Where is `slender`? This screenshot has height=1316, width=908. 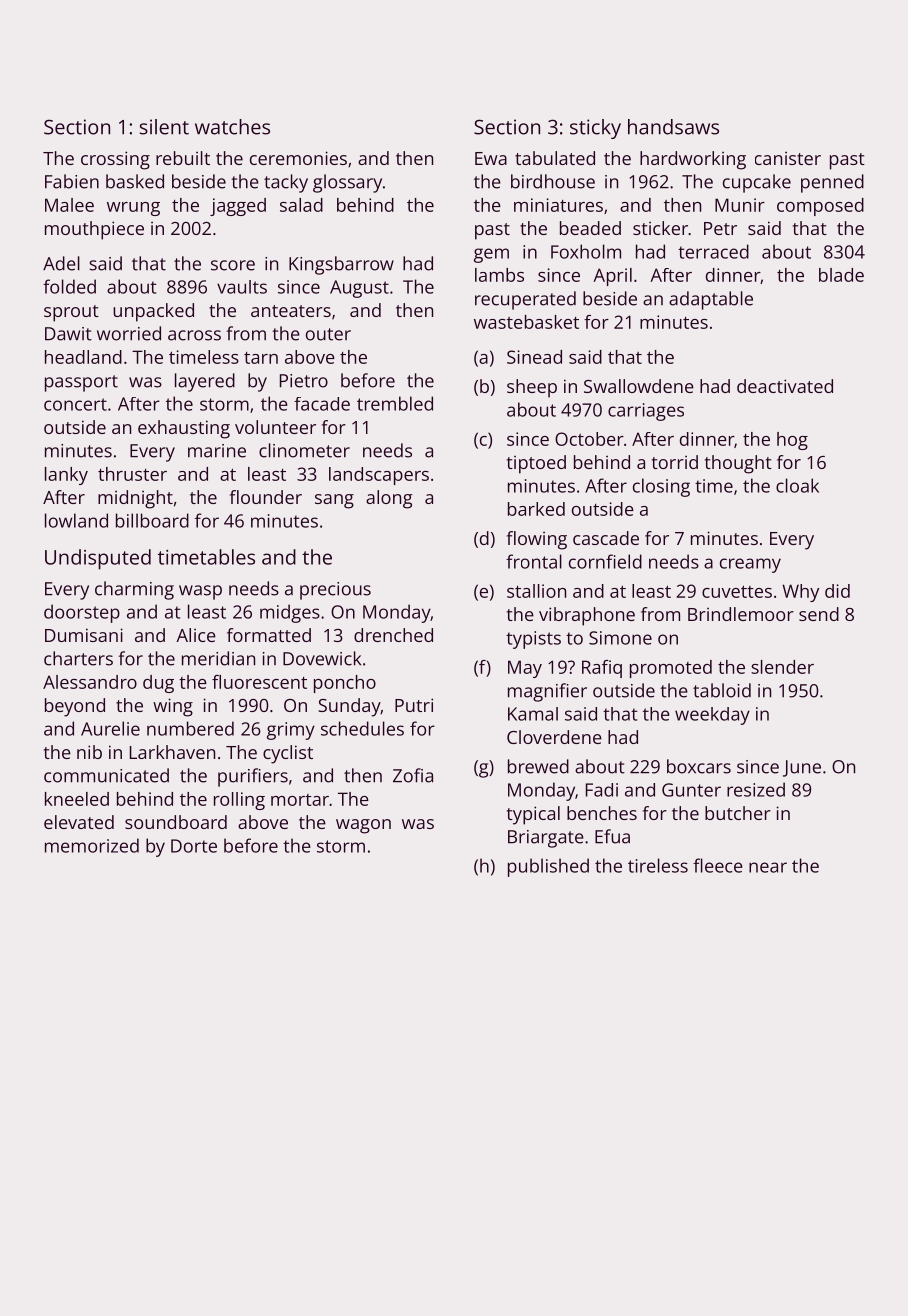 slender is located at coordinates (782, 667).
